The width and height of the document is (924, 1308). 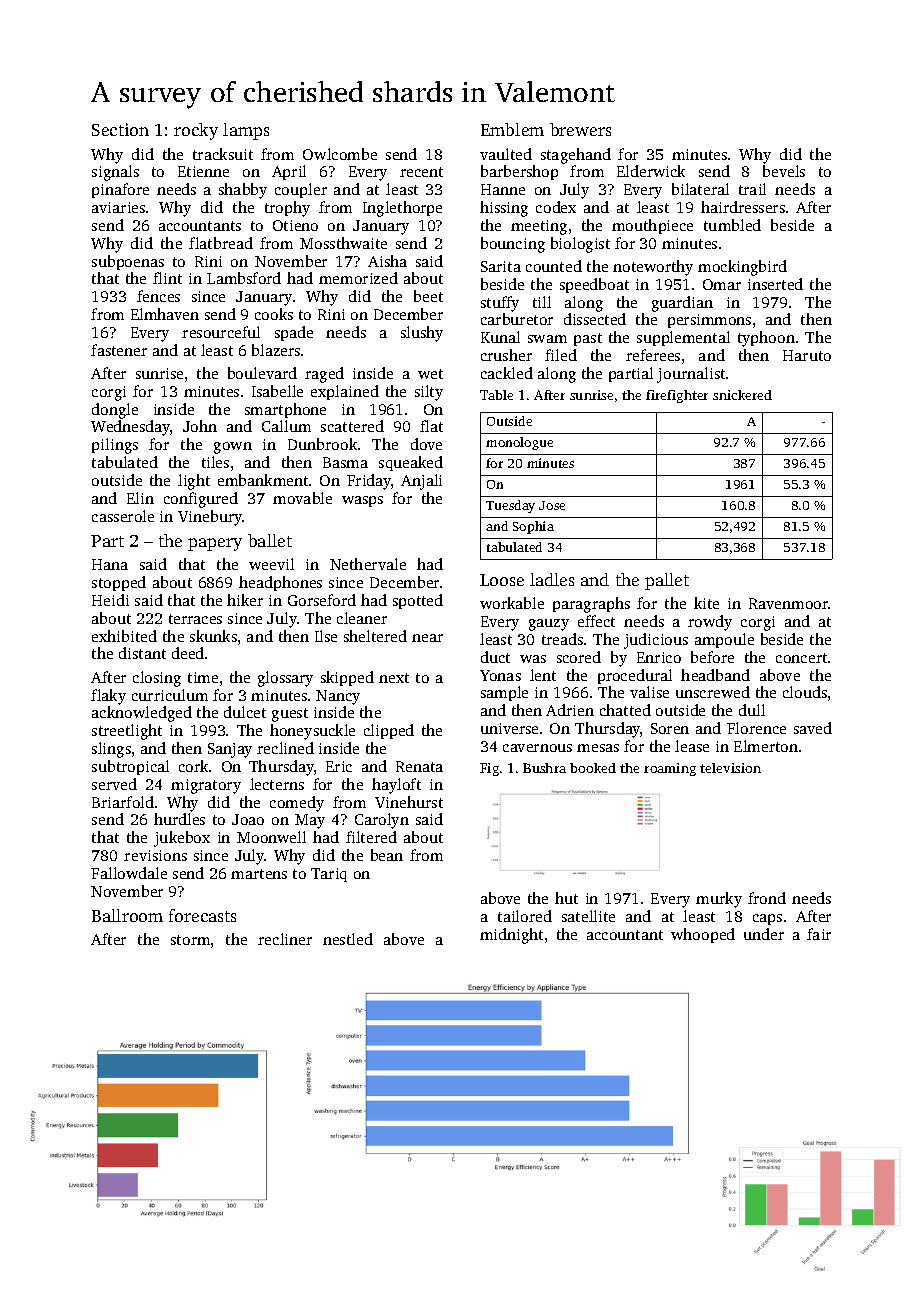 I want to click on tiles, so click(x=215, y=462).
